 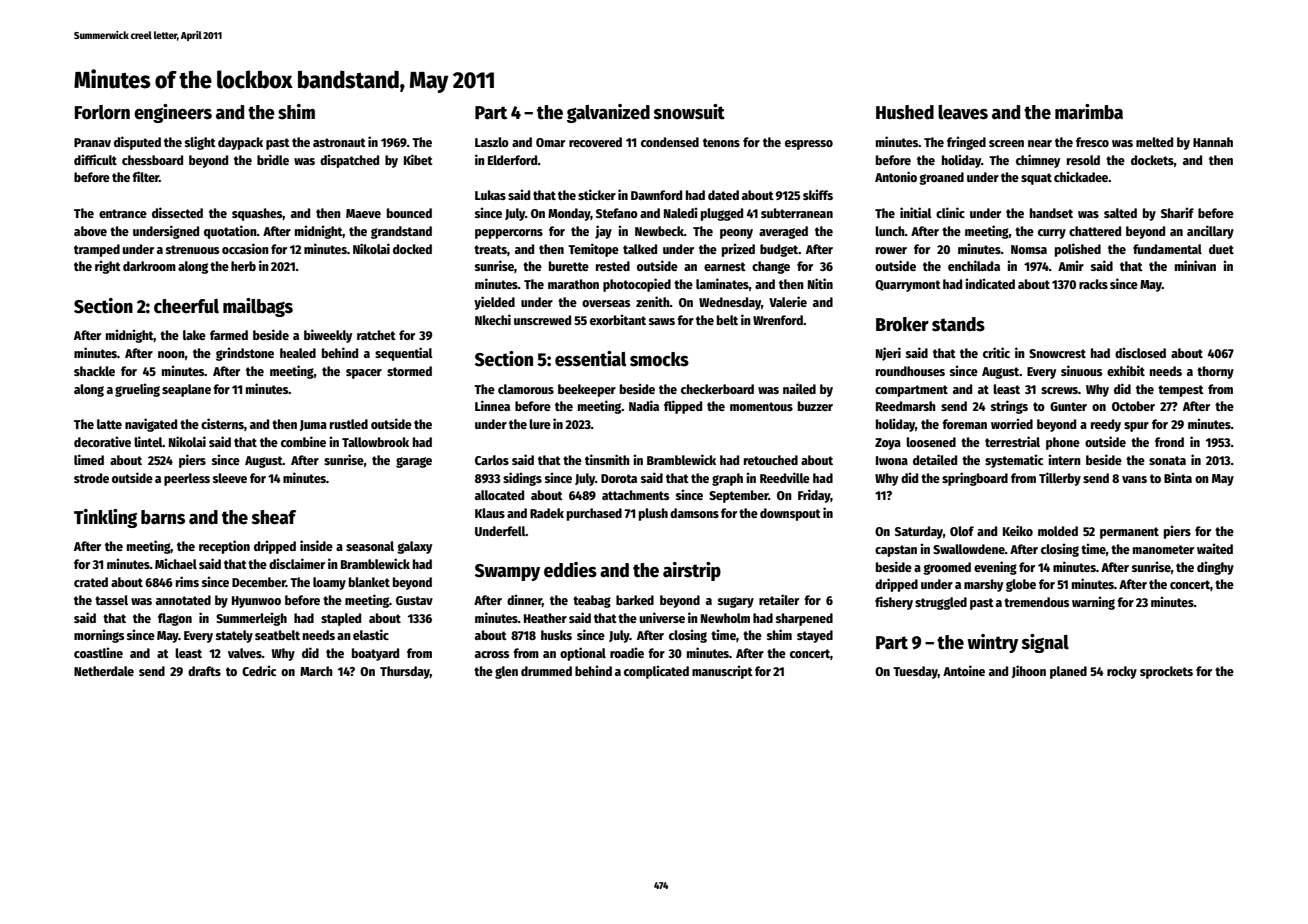 I want to click on marimba, so click(x=1089, y=112).
